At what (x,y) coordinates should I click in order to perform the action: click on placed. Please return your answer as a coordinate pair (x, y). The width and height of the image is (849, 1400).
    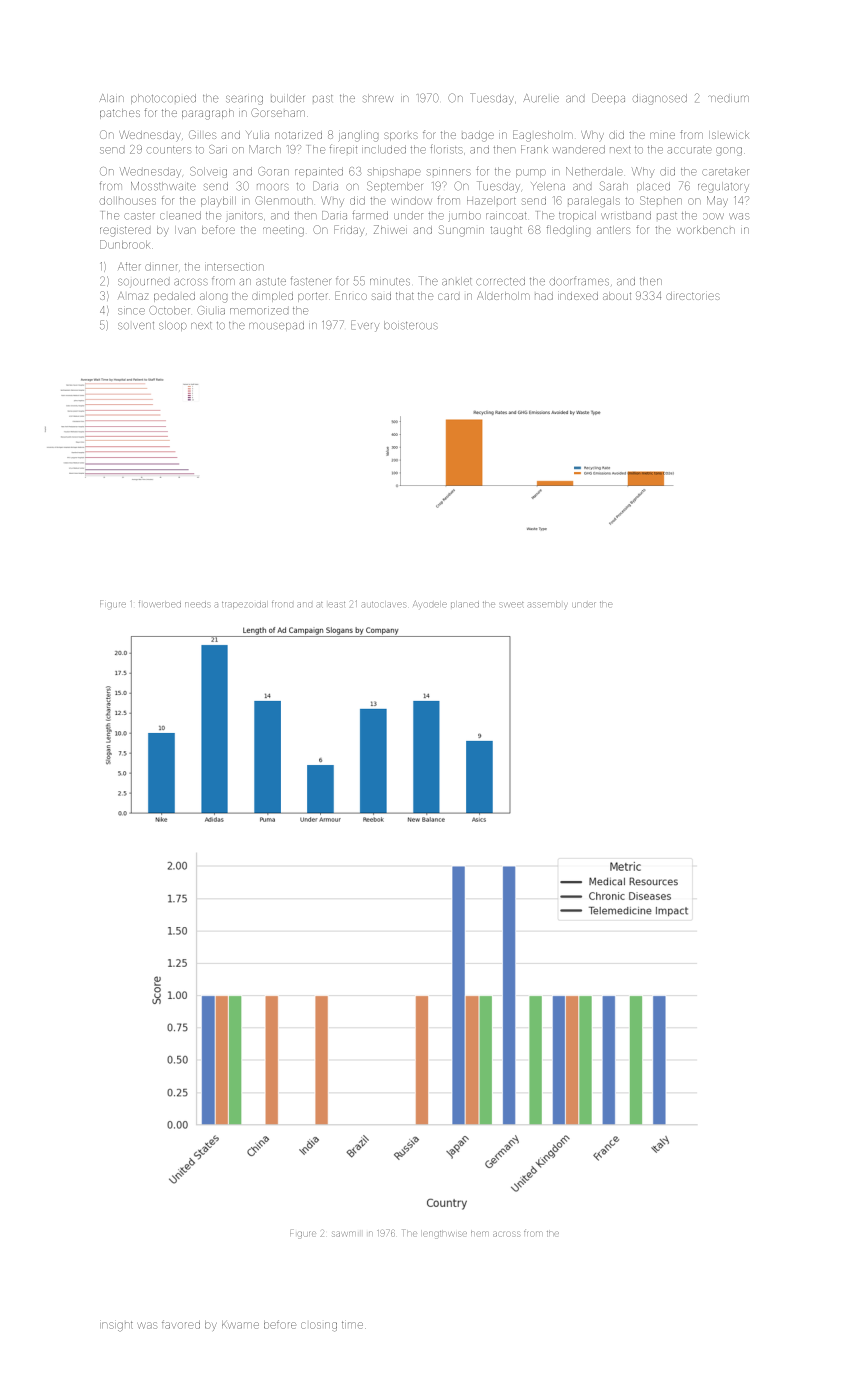
    Looking at the image, I should click on (653, 186).
